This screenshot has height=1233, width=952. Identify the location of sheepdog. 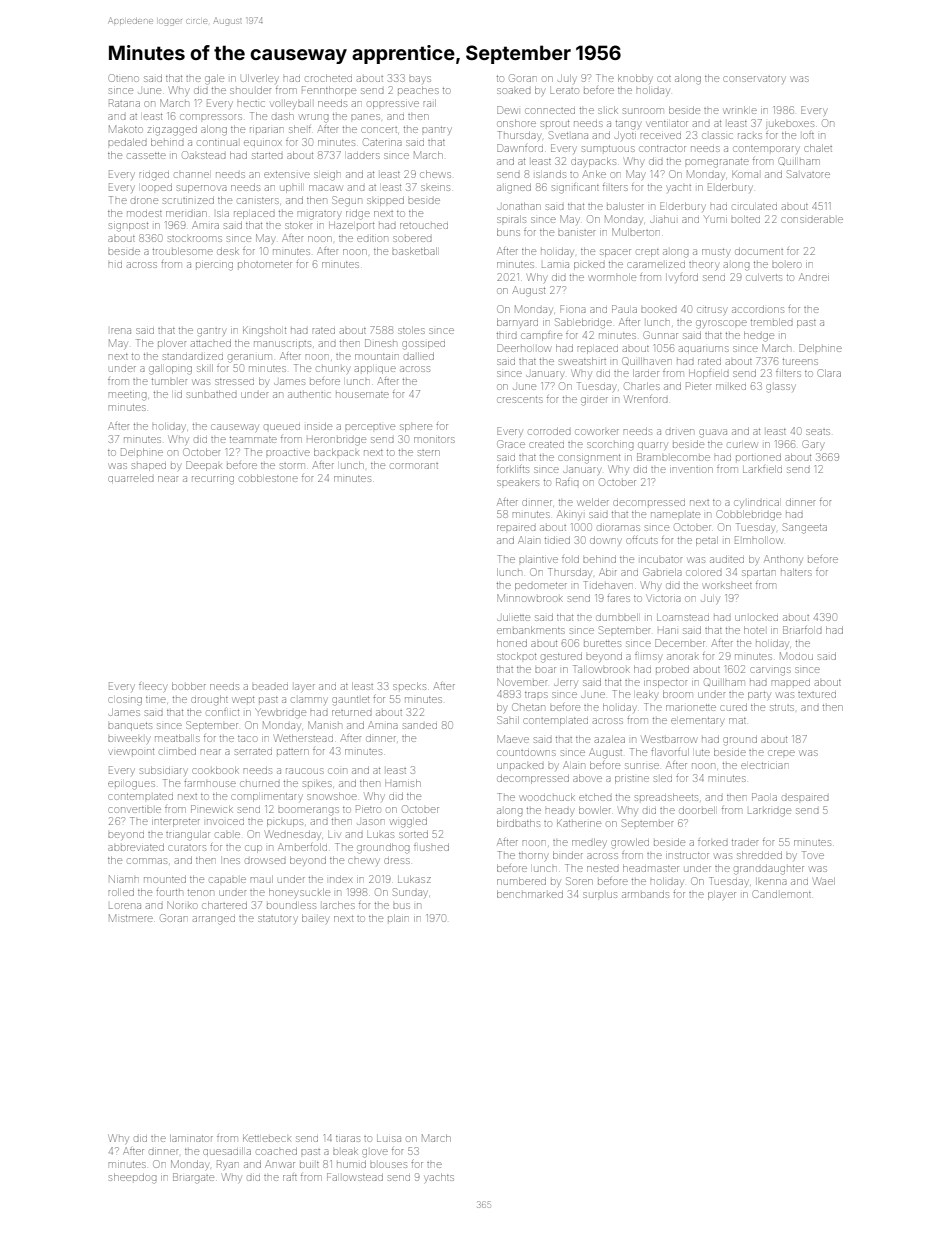
(133, 1179).
